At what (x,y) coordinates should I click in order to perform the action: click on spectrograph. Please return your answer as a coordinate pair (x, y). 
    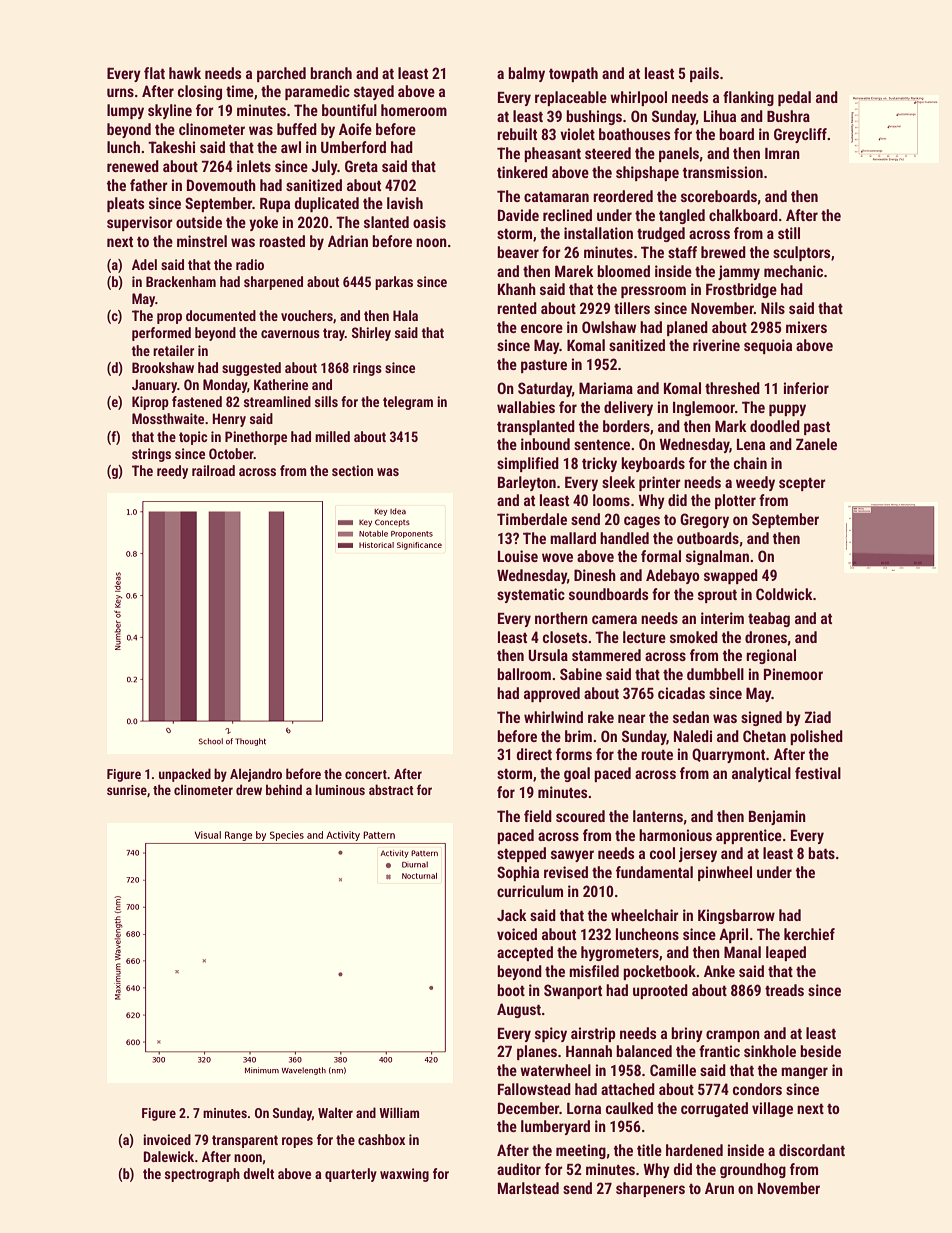
    Looking at the image, I should click on (202, 1175).
